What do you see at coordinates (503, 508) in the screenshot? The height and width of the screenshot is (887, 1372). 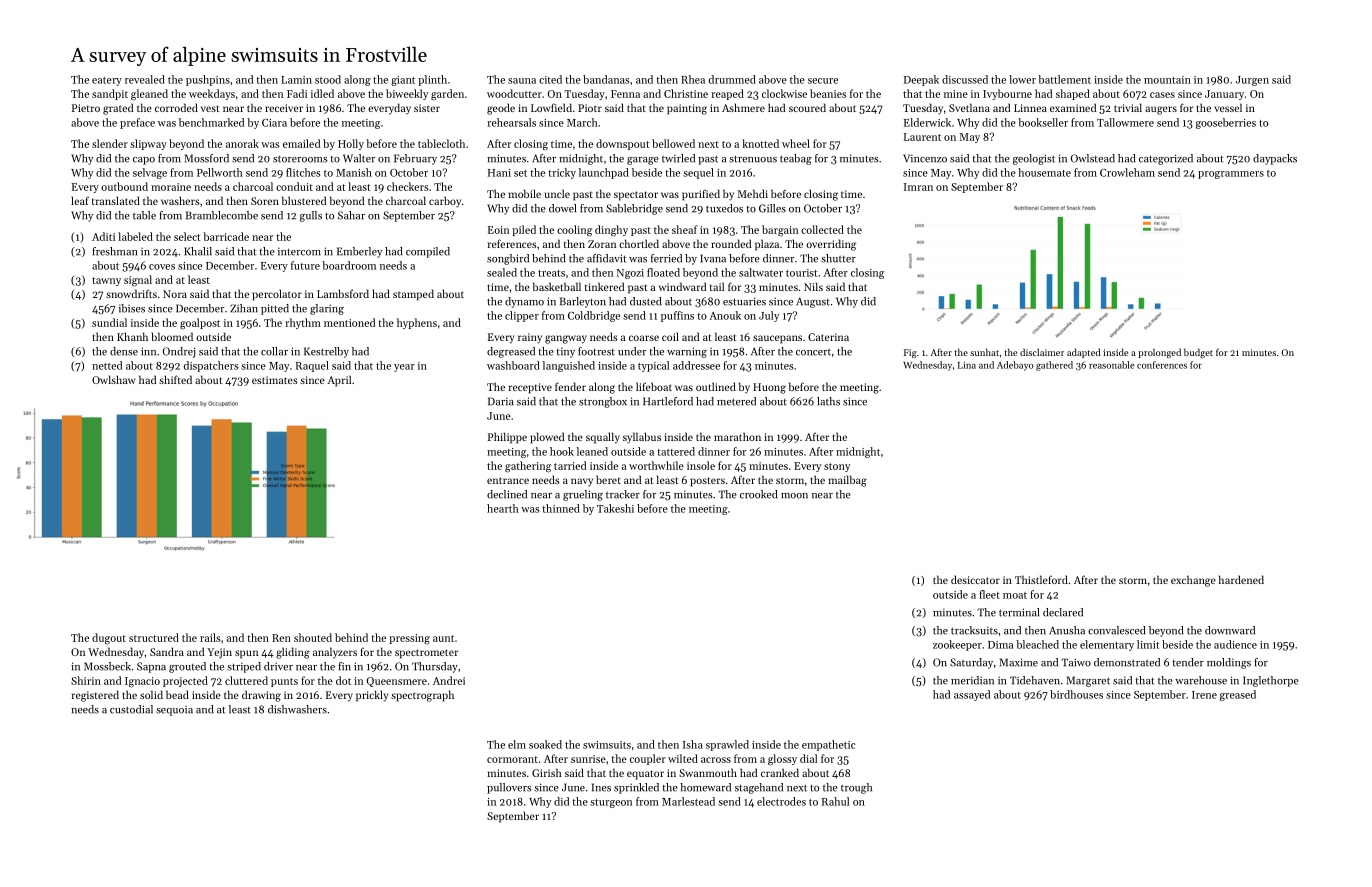 I see `hearth` at bounding box center [503, 508].
